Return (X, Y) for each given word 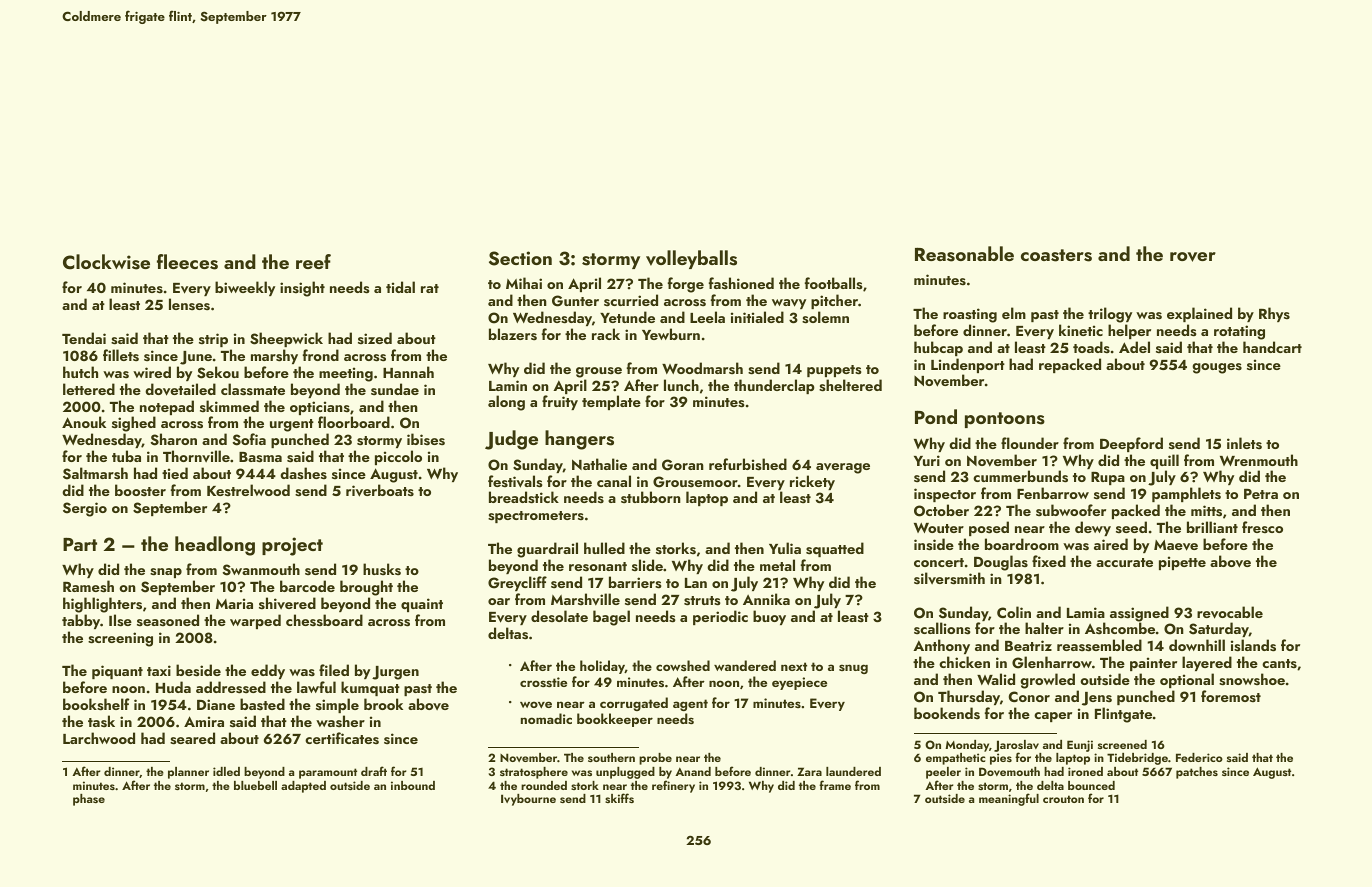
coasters (1056, 255)
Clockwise (106, 262)
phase (89, 800)
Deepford (1131, 444)
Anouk (84, 422)
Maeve (1176, 545)
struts (702, 601)
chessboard (324, 620)
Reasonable (964, 254)
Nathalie (599, 464)
